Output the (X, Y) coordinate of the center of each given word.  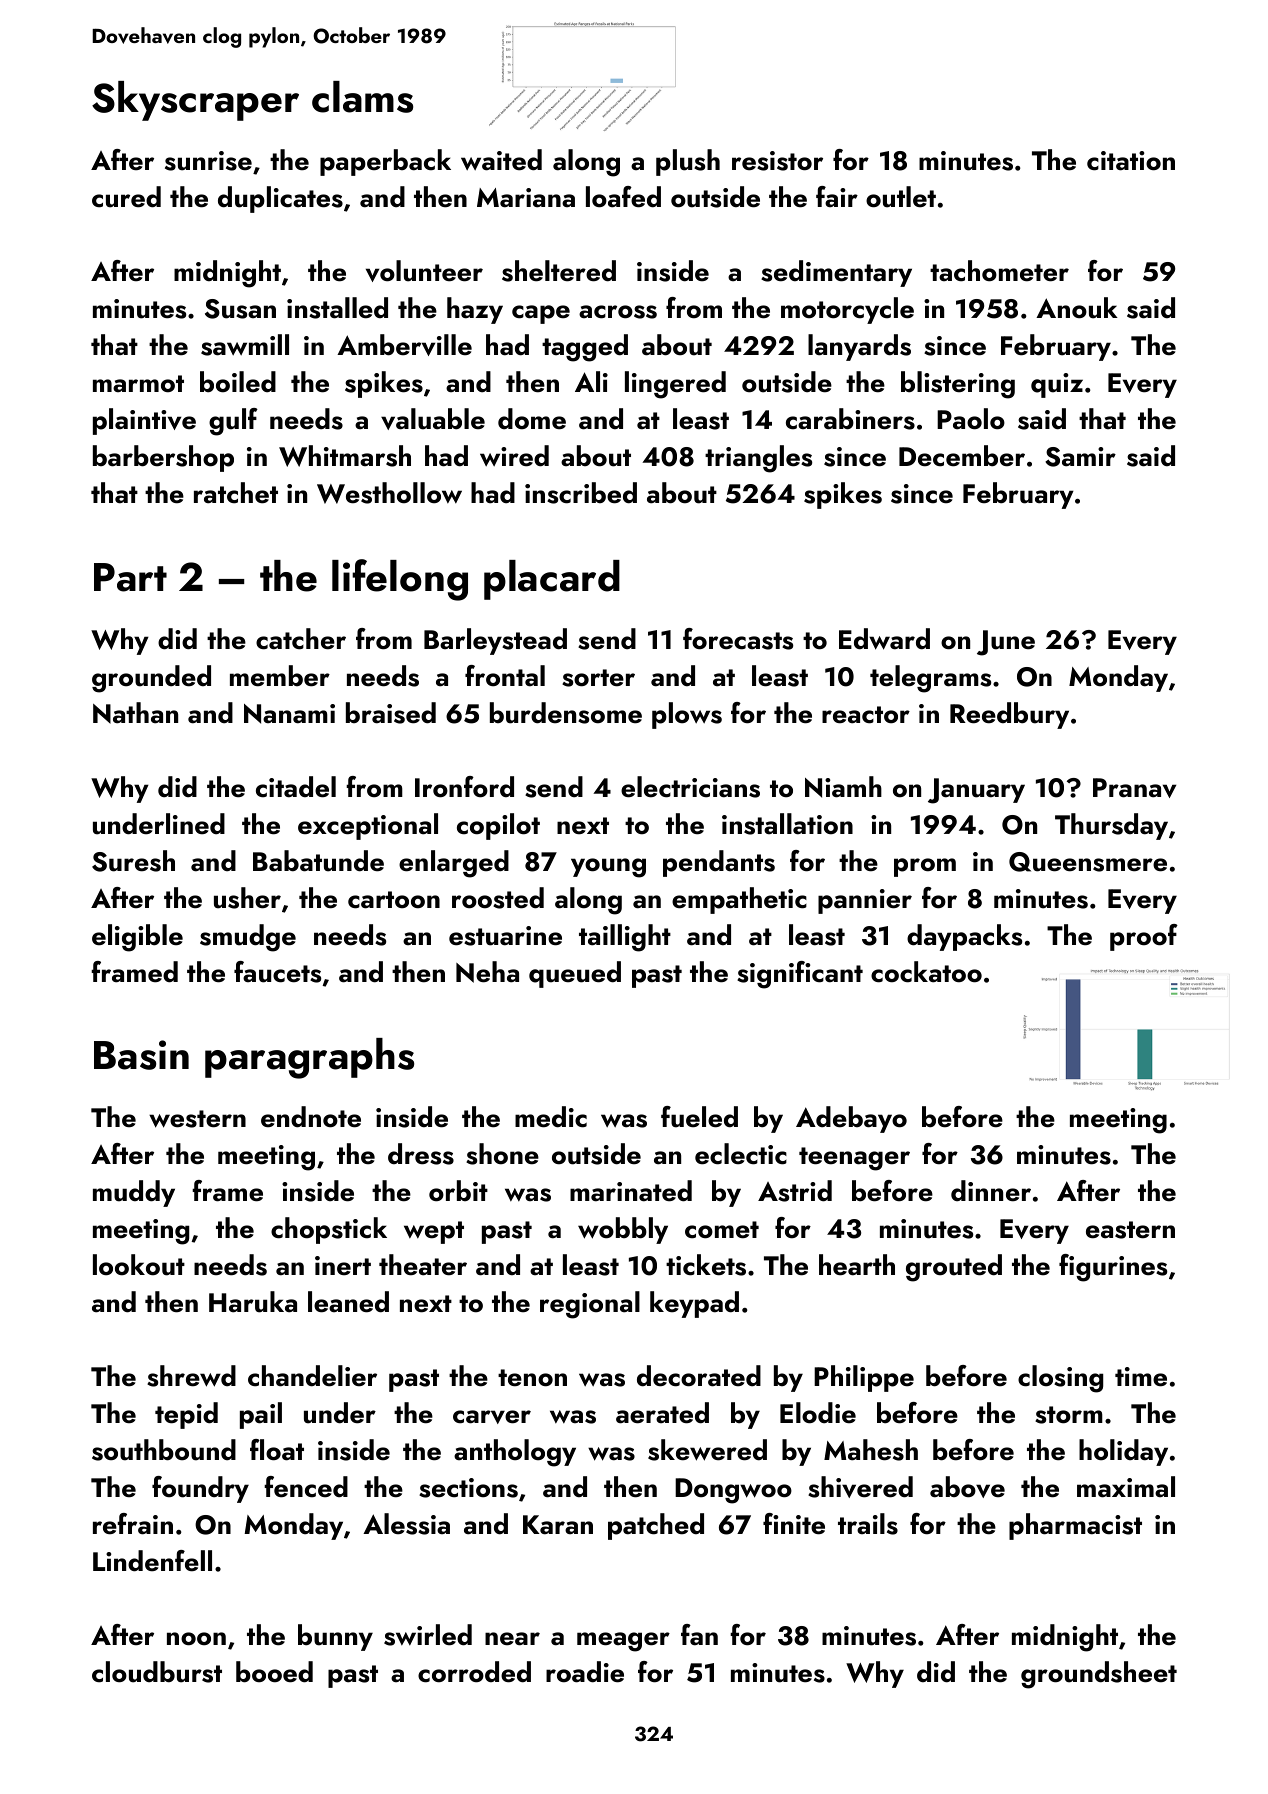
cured (126, 197)
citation (1131, 161)
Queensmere (1088, 862)
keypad (694, 1304)
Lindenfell (152, 1561)
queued (575, 974)
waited (501, 160)
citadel (296, 787)
